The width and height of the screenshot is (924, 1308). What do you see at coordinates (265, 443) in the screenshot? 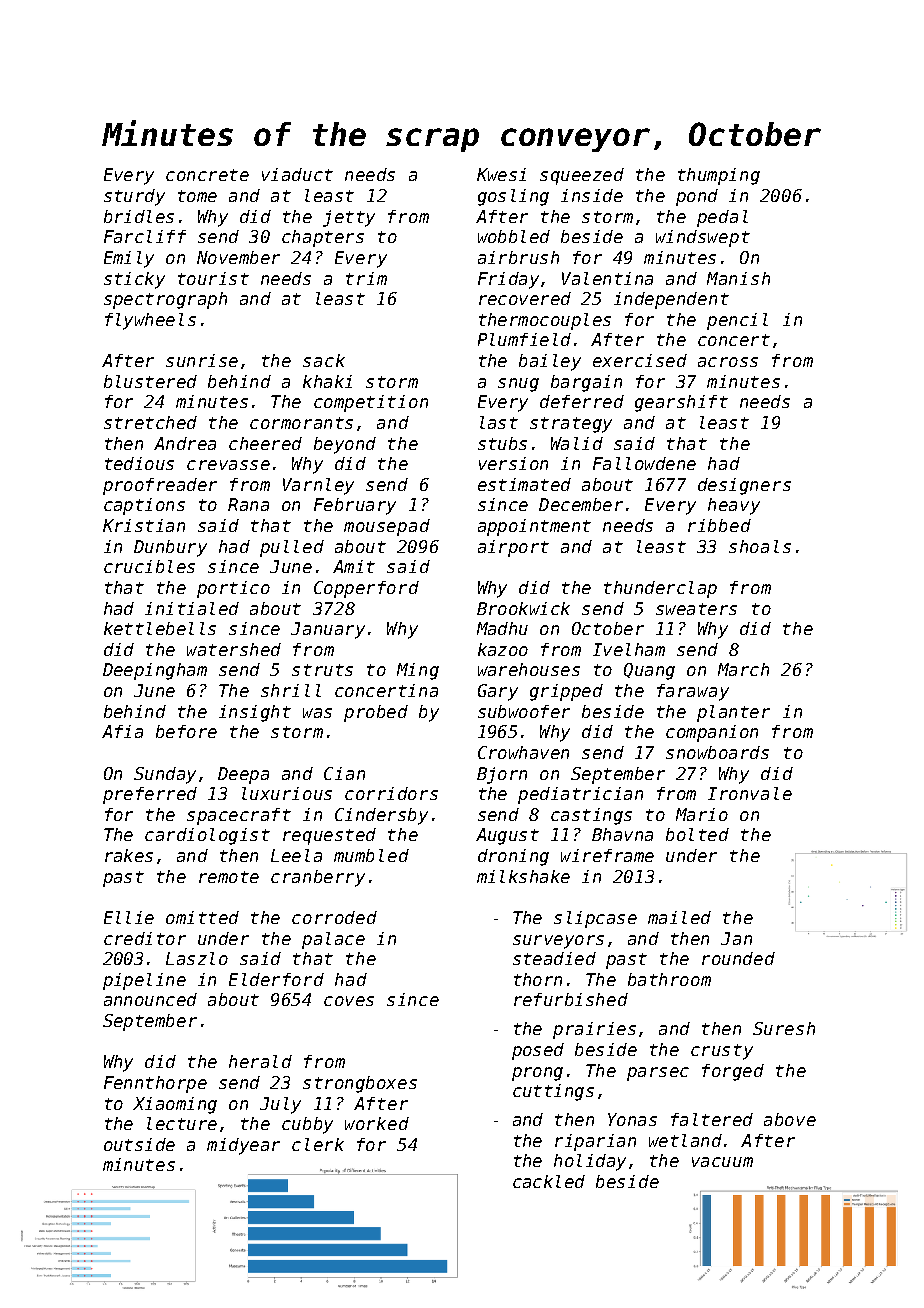
I see `cheered` at bounding box center [265, 443].
